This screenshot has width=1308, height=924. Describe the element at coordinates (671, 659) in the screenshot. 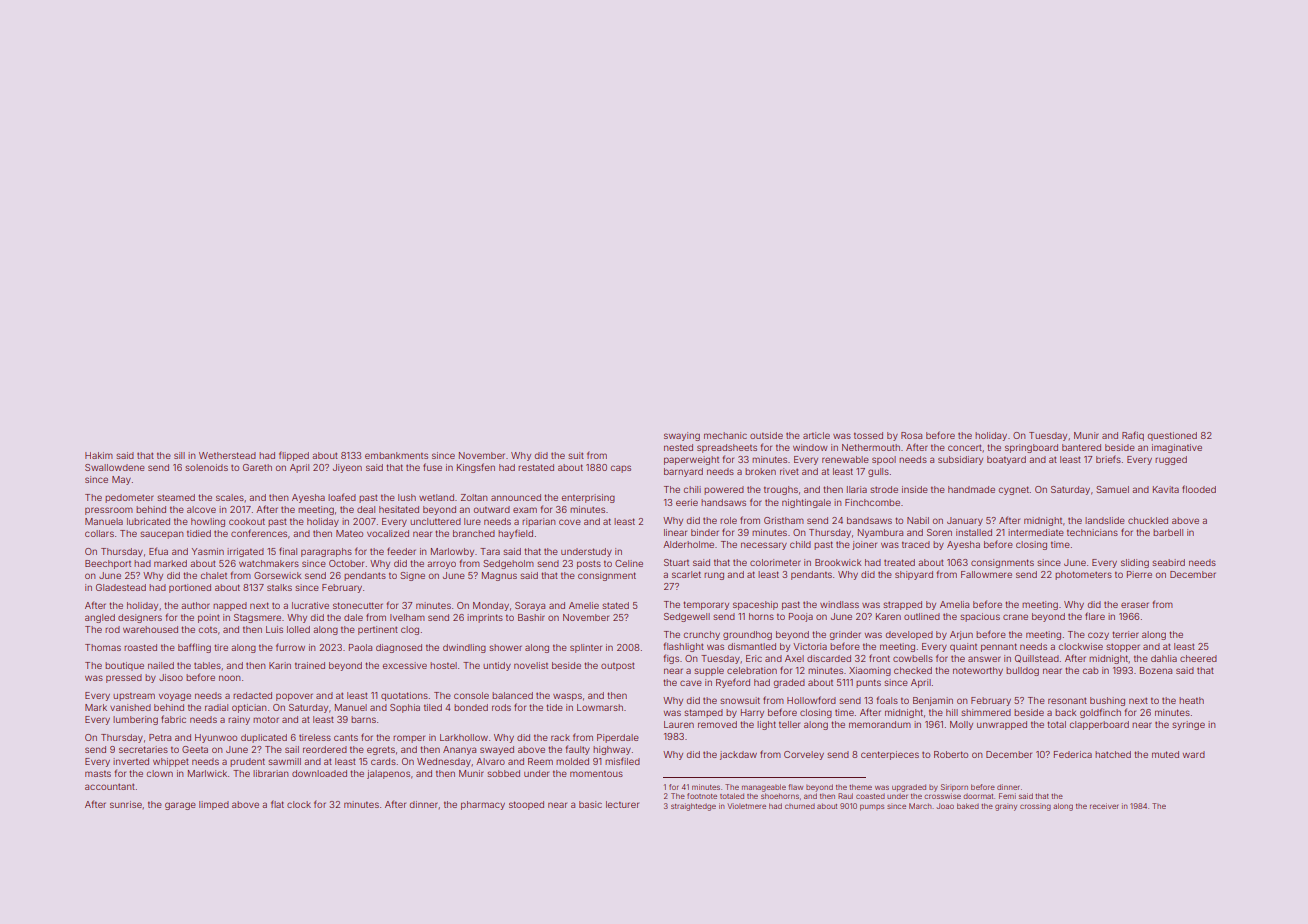

I see `figs` at that location.
